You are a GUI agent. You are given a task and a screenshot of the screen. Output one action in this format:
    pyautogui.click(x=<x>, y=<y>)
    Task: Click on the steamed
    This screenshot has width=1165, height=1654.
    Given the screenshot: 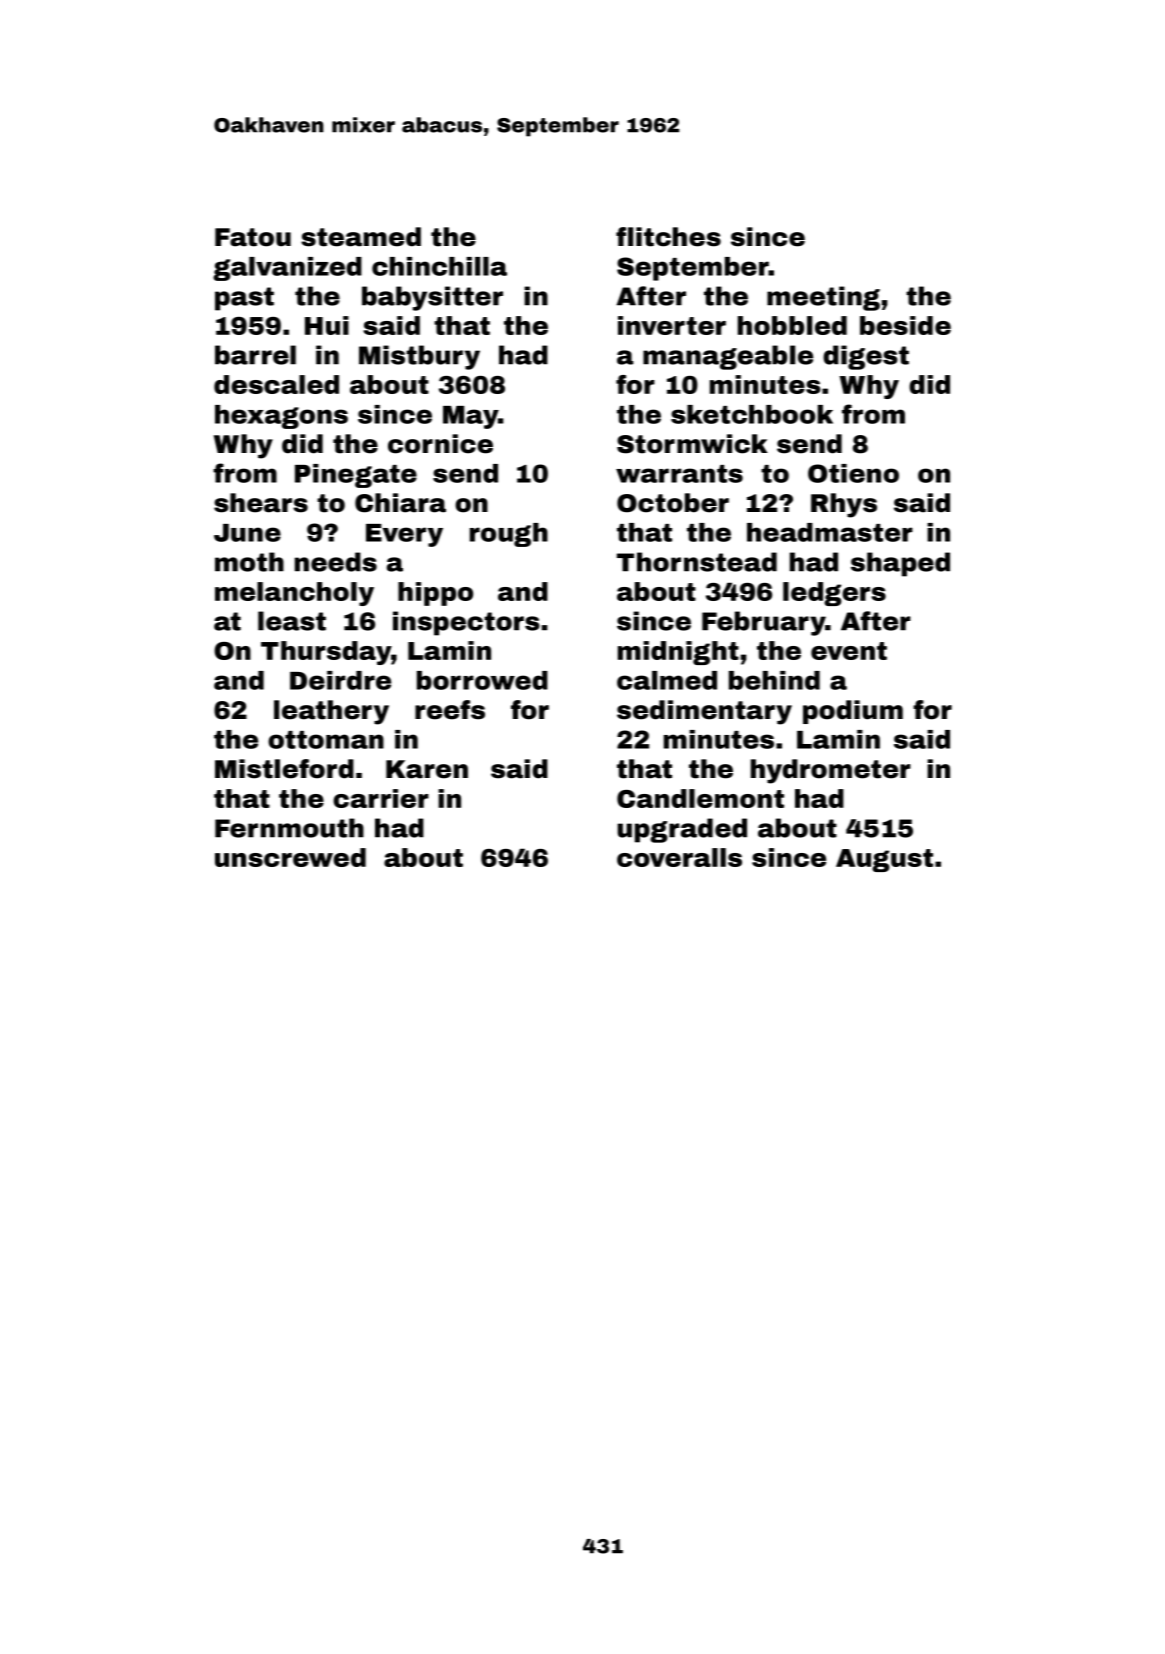 What is the action you would take?
    pyautogui.click(x=361, y=237)
